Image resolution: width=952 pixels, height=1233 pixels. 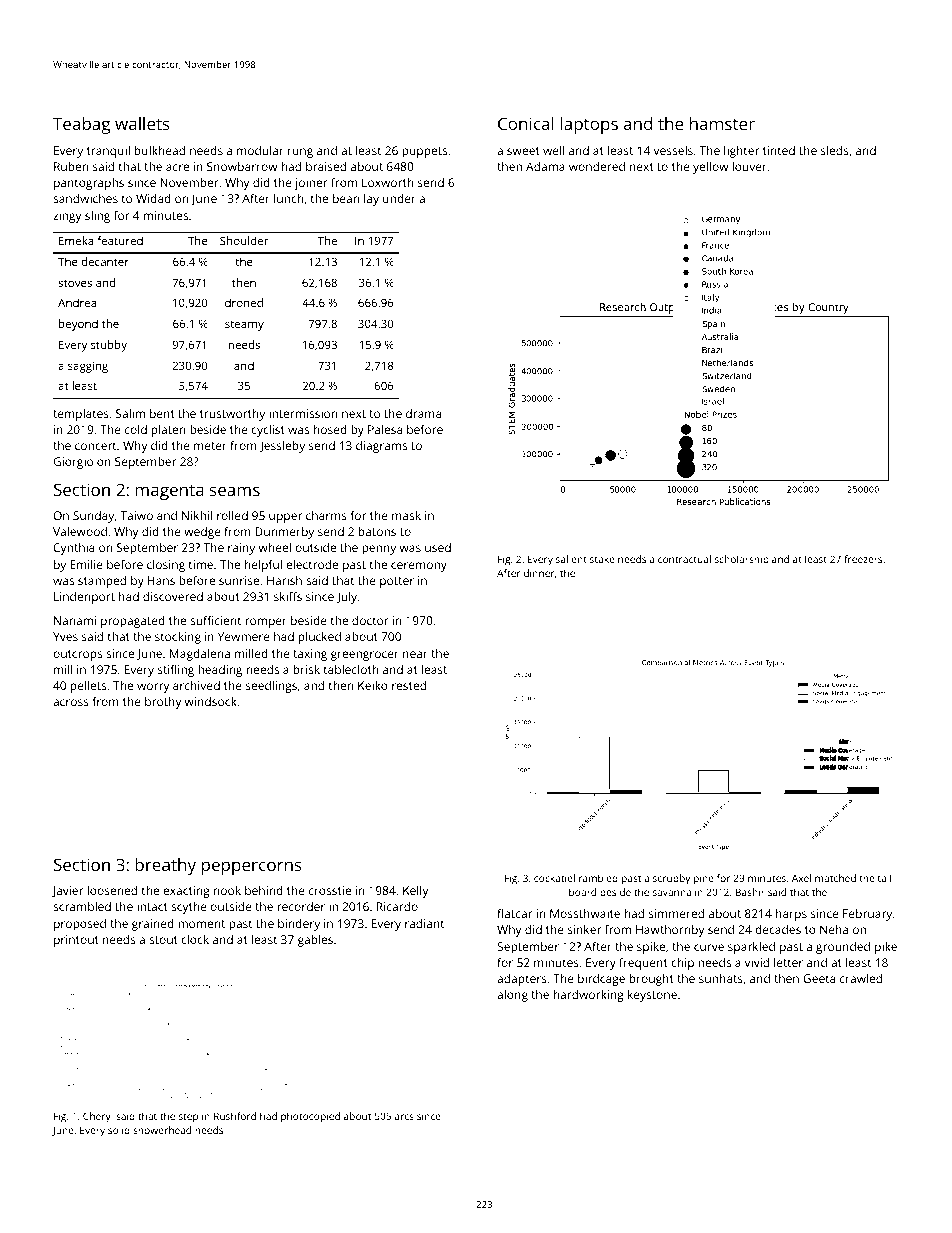 I want to click on arcs, so click(x=404, y=1117).
